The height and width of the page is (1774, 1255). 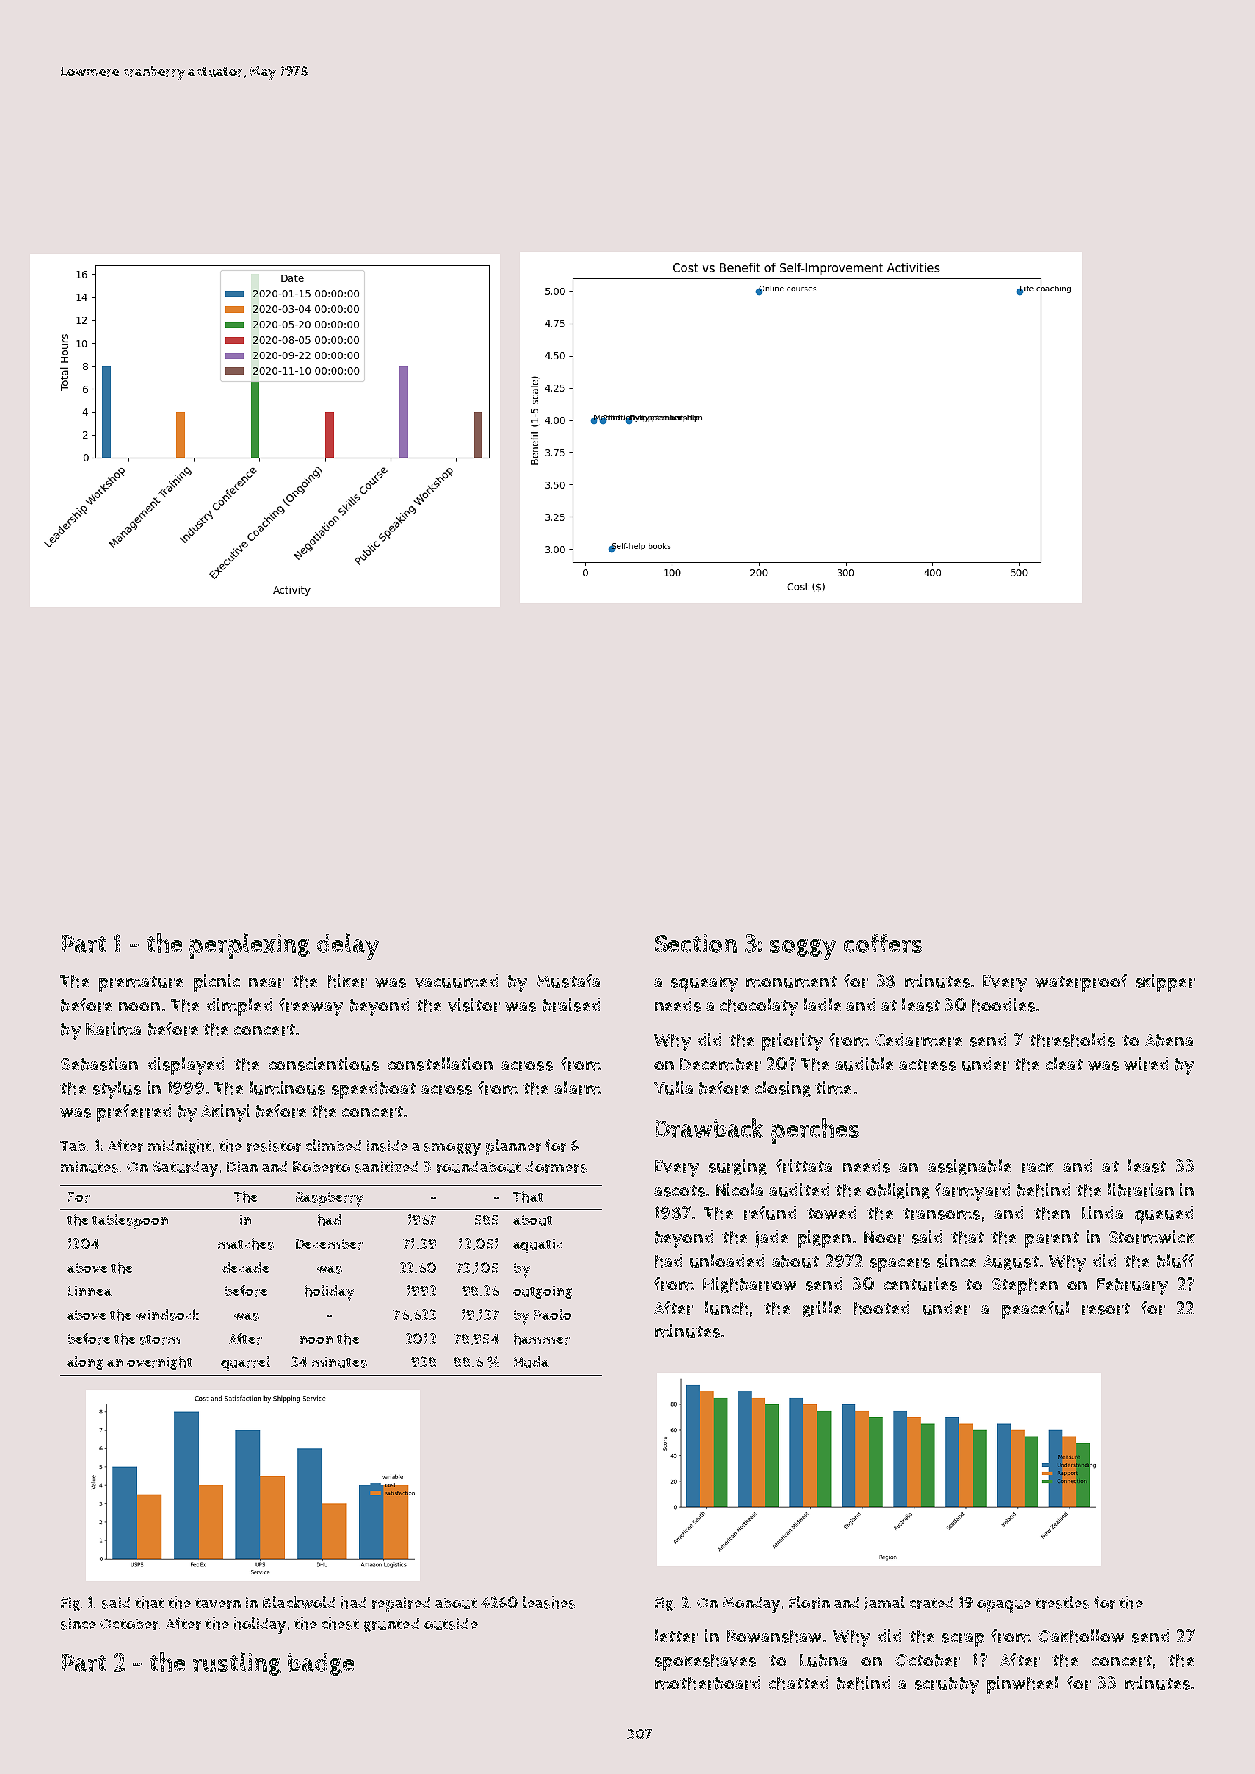 What do you see at coordinates (249, 946) in the page?
I see `perplexing` at bounding box center [249, 946].
